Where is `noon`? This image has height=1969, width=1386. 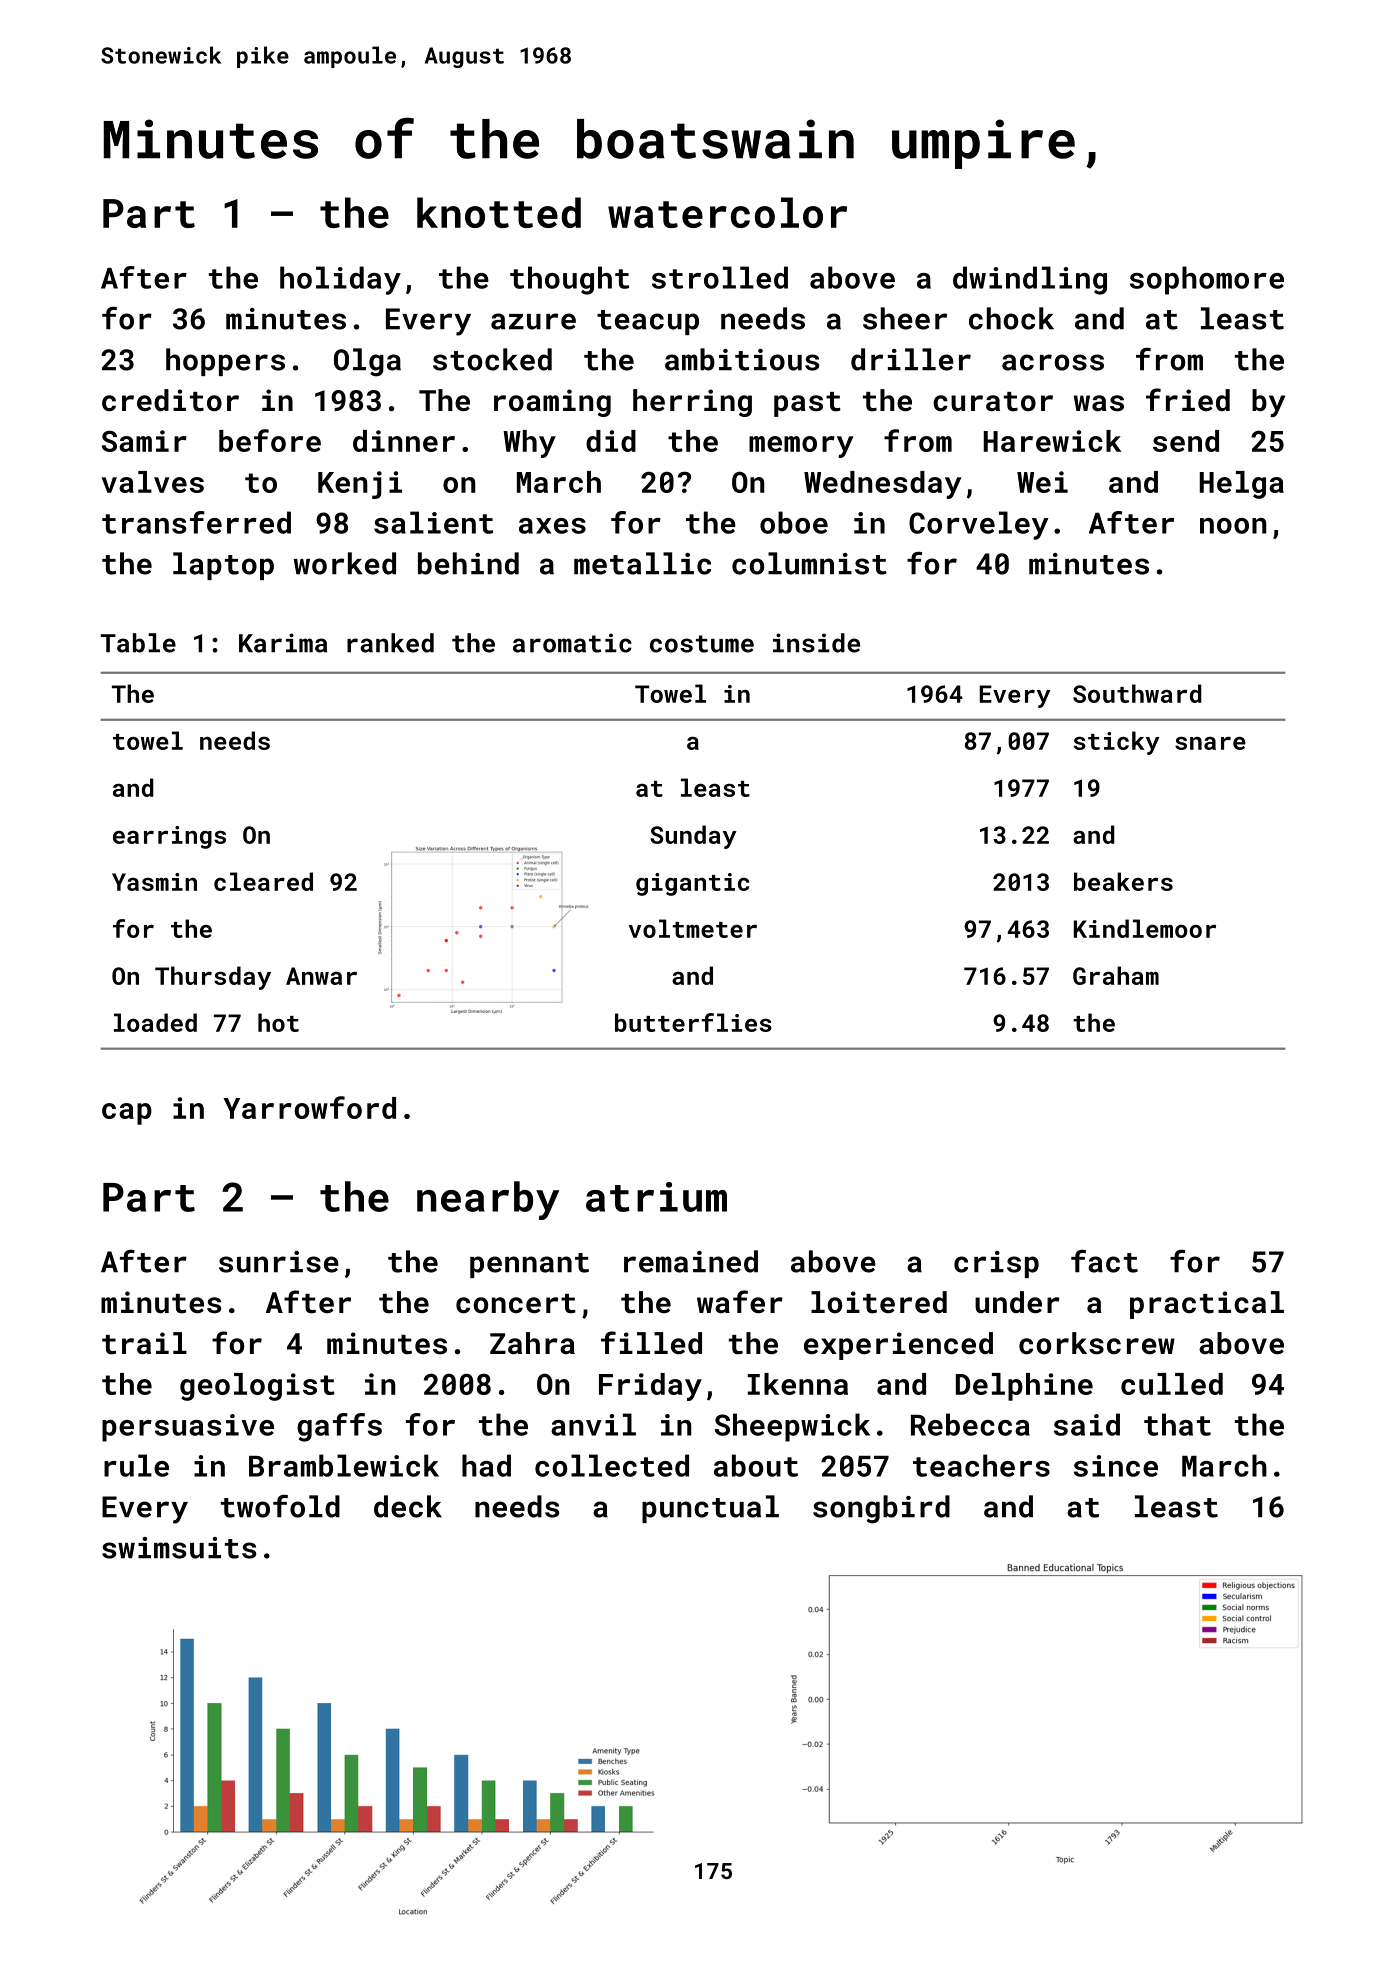
noon is located at coordinates (1233, 526).
